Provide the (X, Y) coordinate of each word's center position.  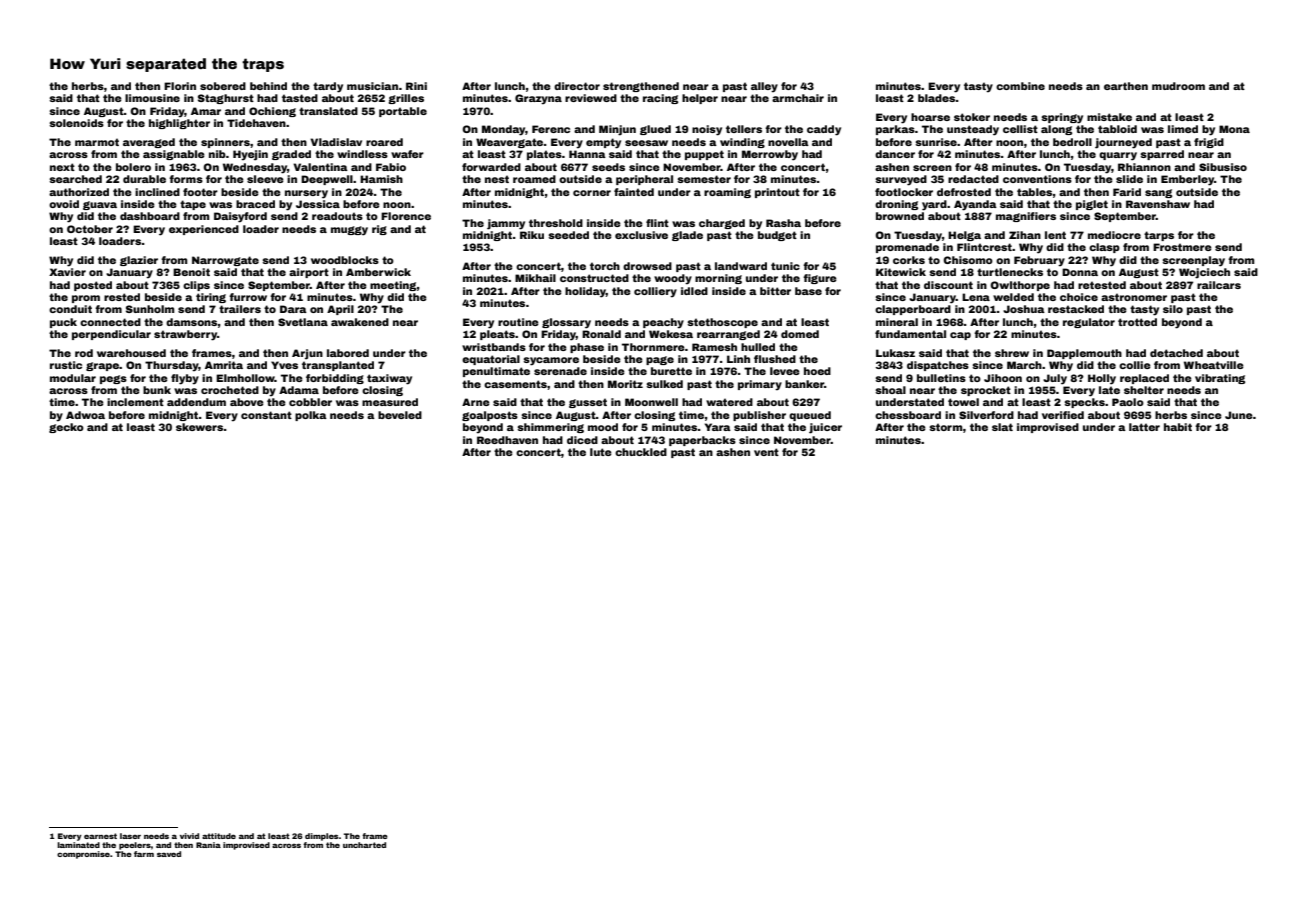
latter (1144, 427)
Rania (208, 845)
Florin (180, 86)
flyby (185, 379)
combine (1020, 86)
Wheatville (1214, 365)
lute (601, 452)
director (577, 86)
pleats (497, 335)
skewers (200, 427)
